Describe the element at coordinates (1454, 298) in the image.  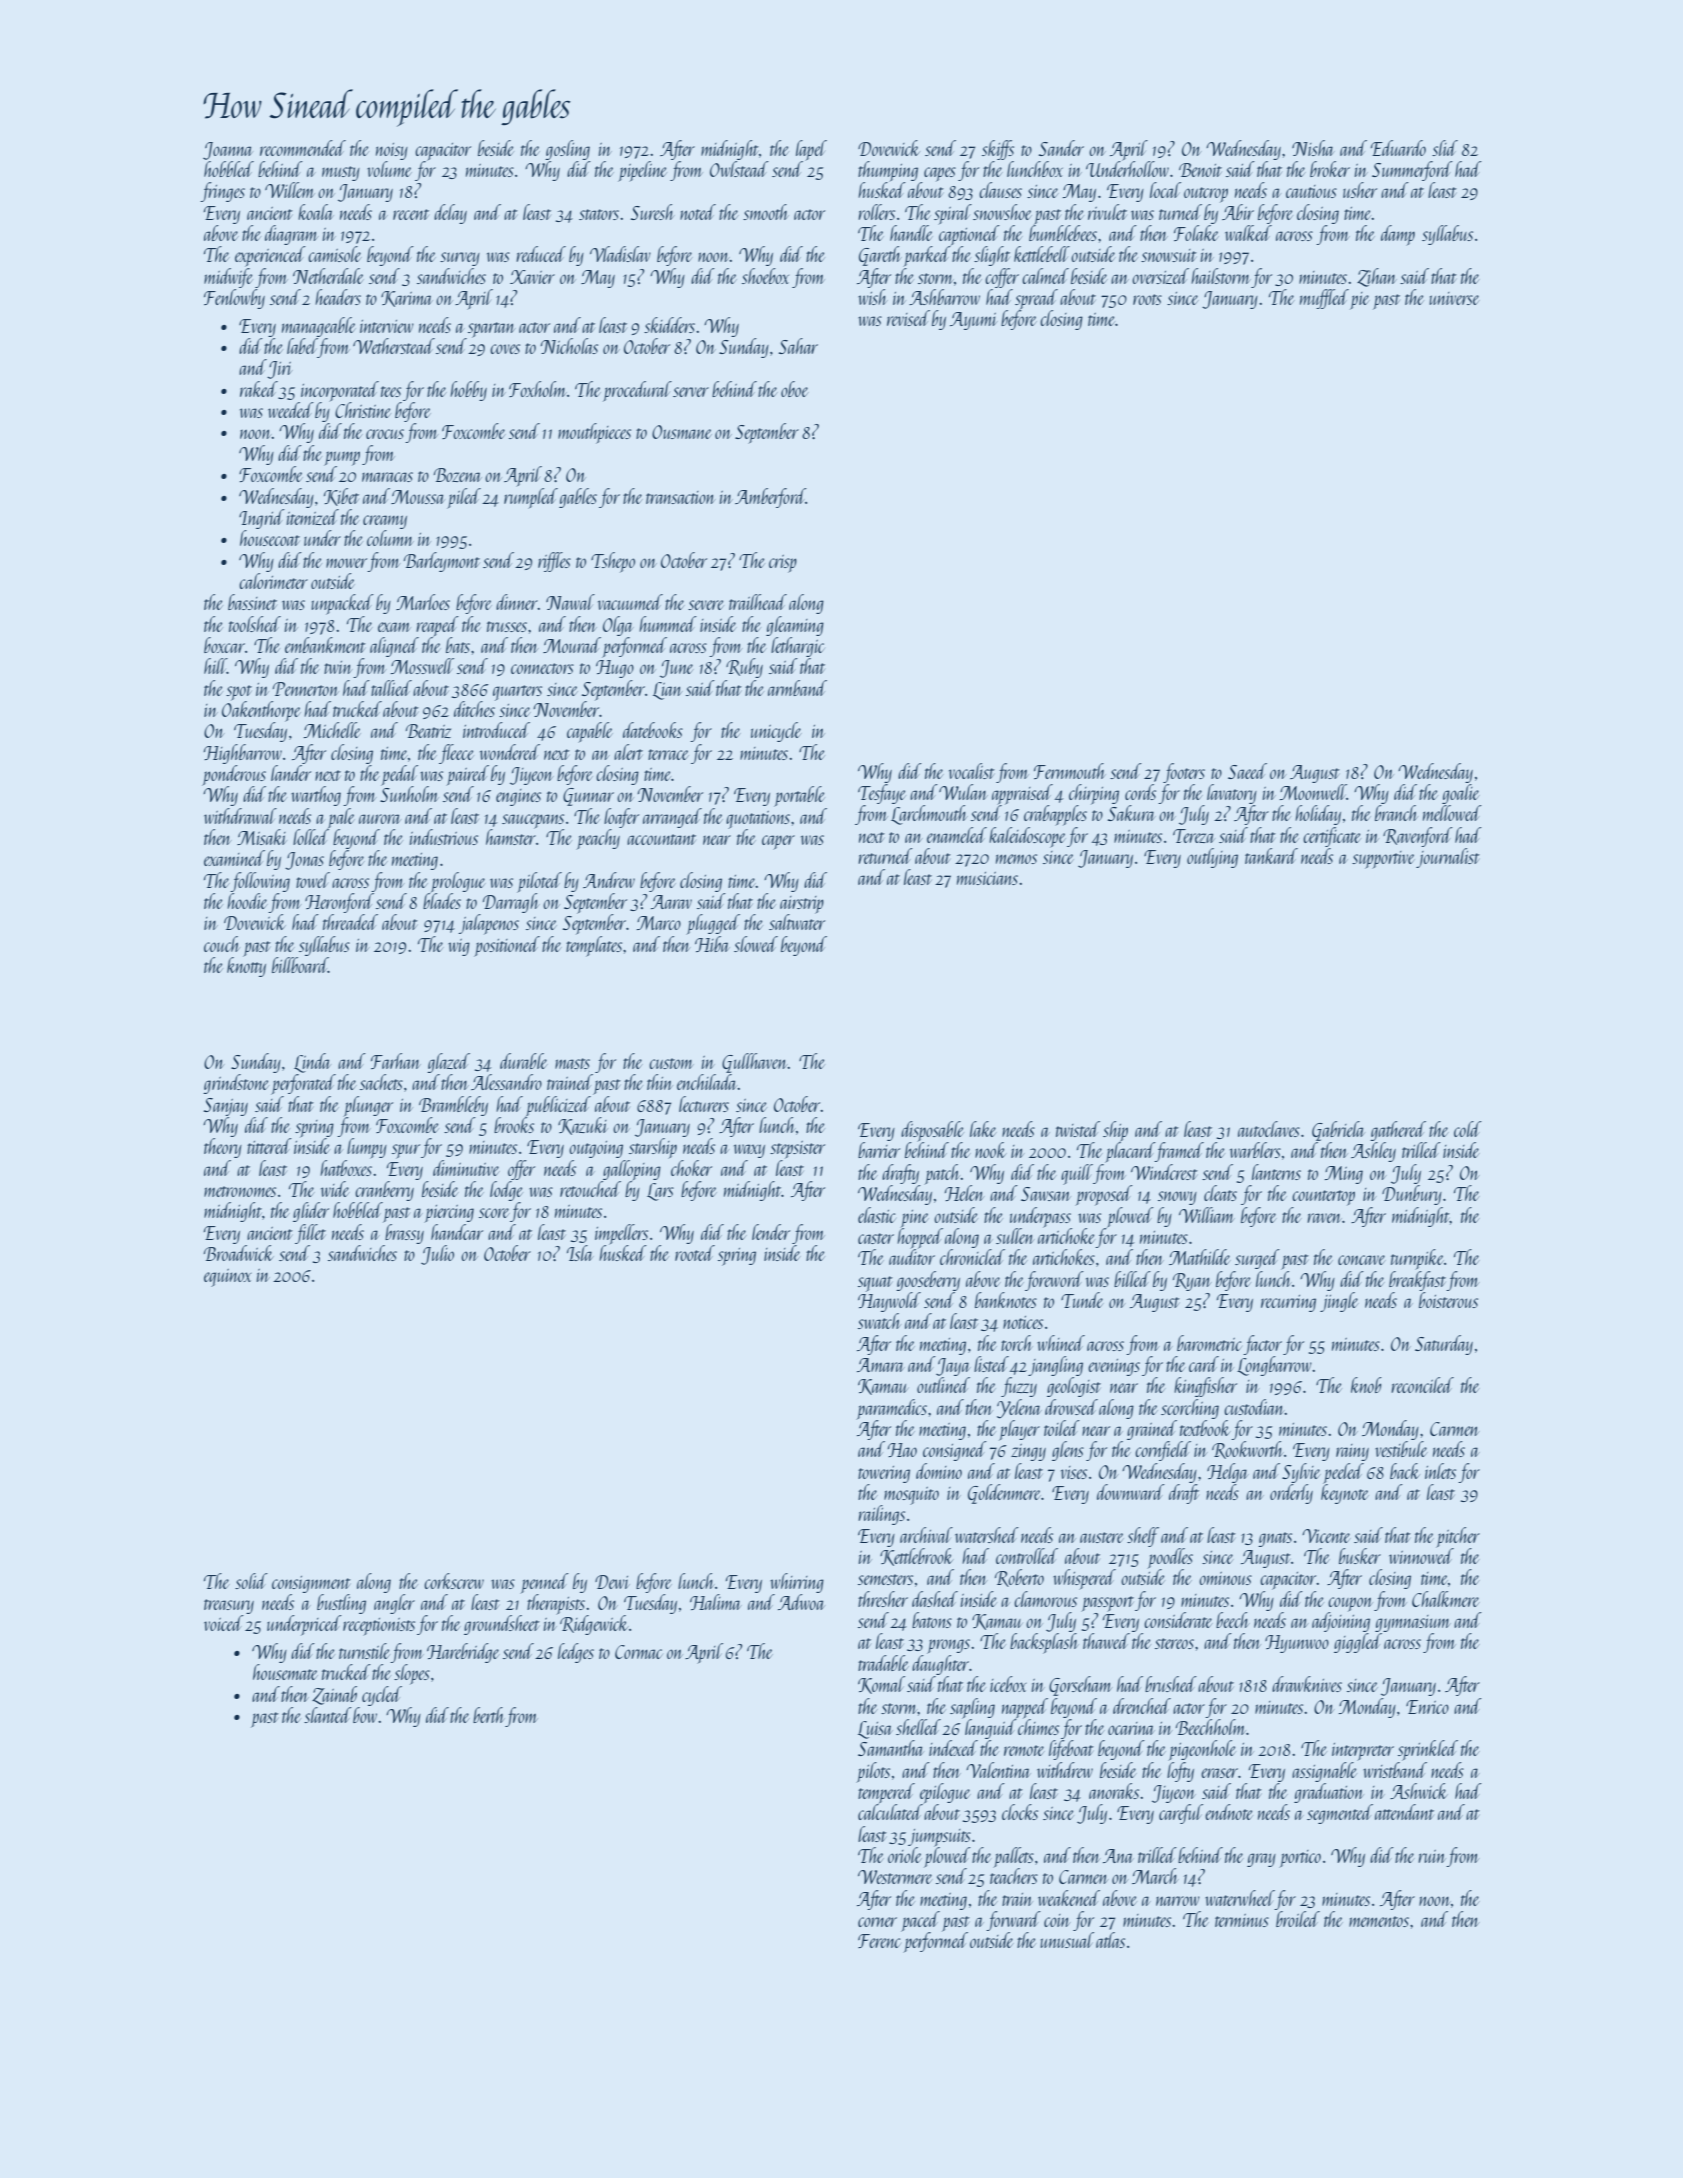
I see `universe` at that location.
